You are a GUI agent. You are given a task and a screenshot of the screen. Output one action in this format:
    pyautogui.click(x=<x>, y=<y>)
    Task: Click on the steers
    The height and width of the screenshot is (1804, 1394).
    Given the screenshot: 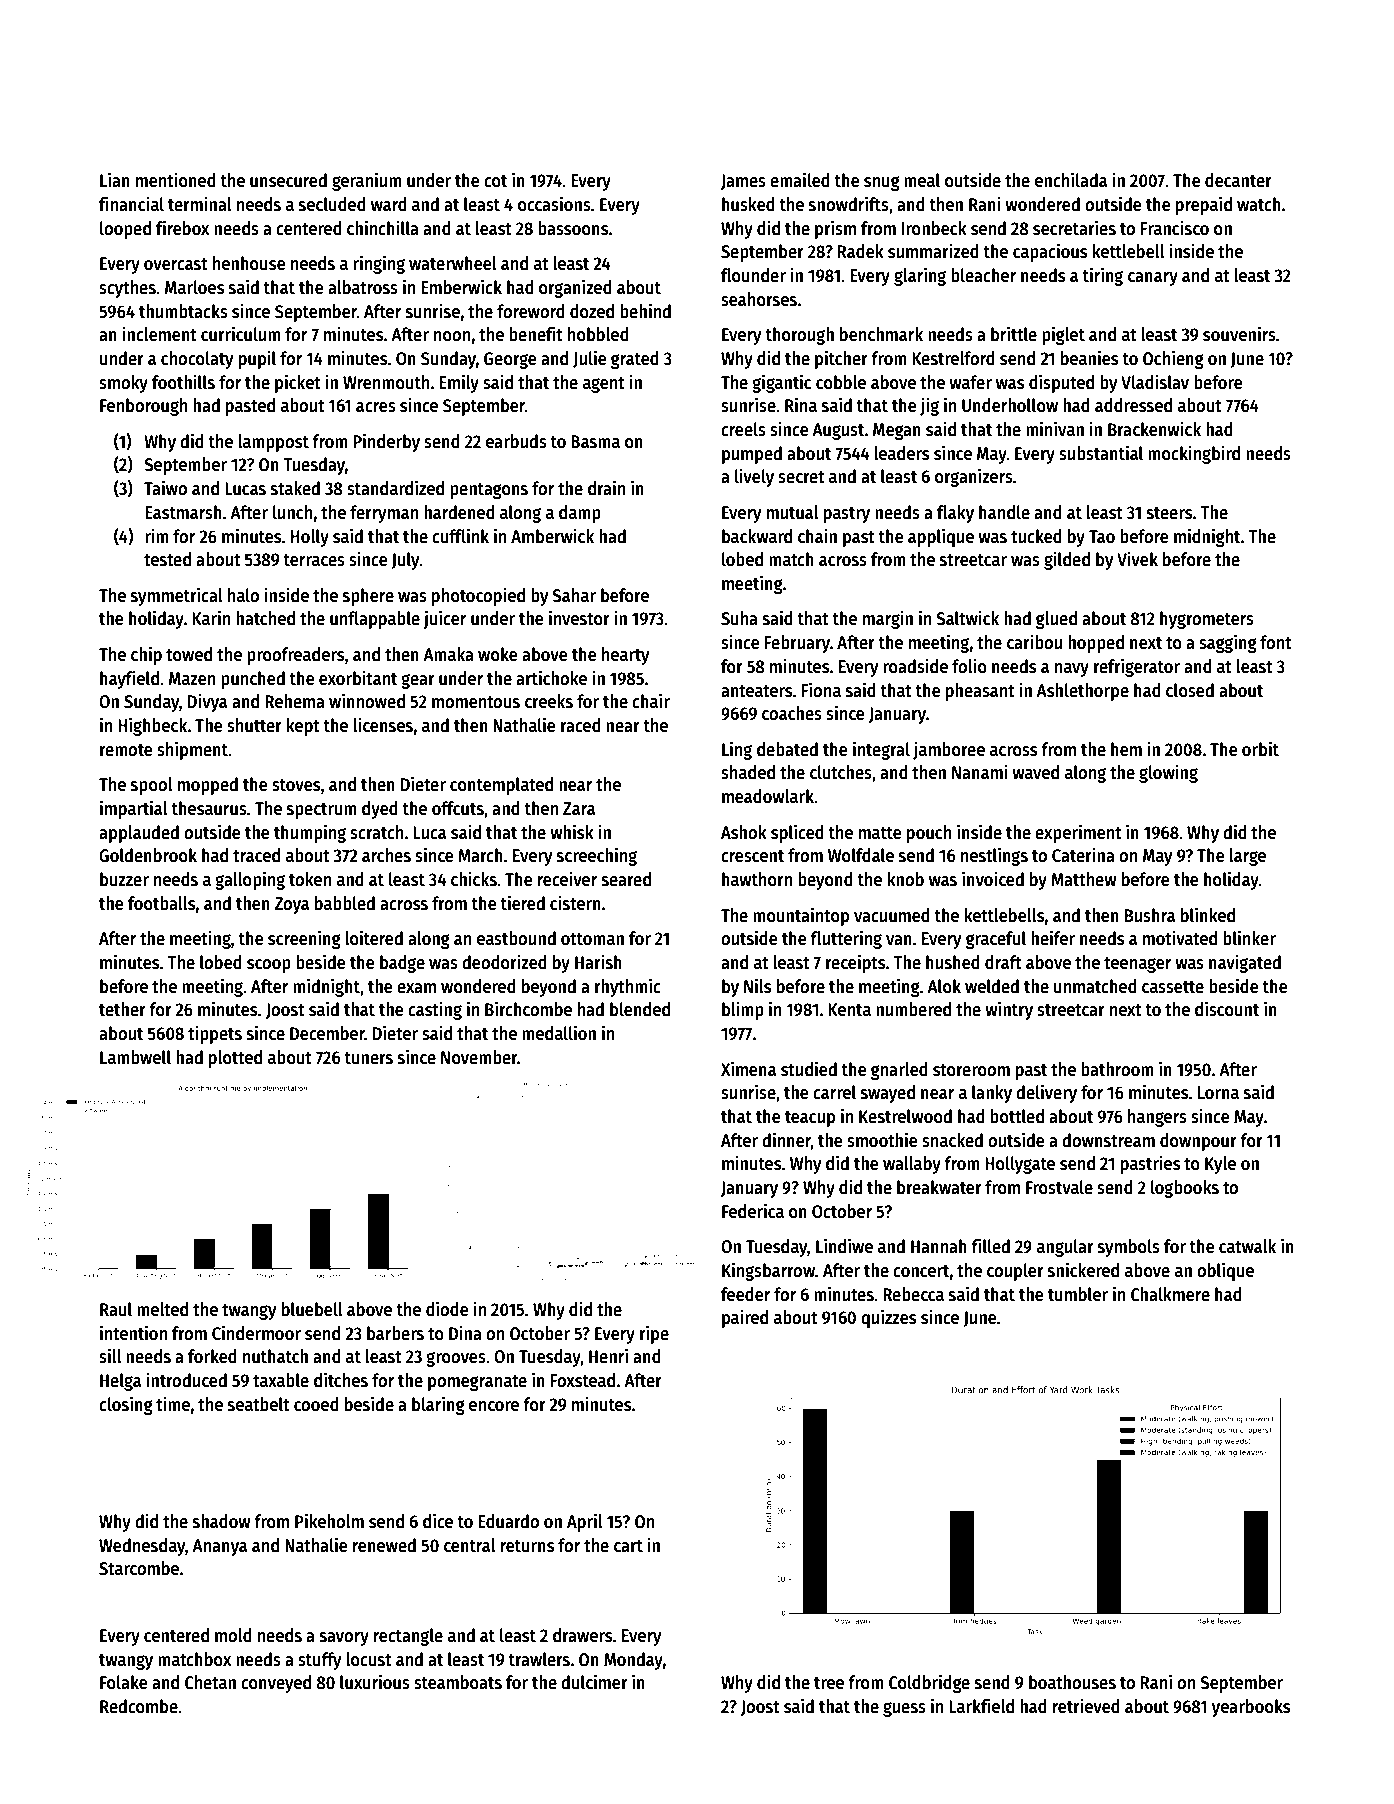 What is the action you would take?
    pyautogui.click(x=1169, y=513)
